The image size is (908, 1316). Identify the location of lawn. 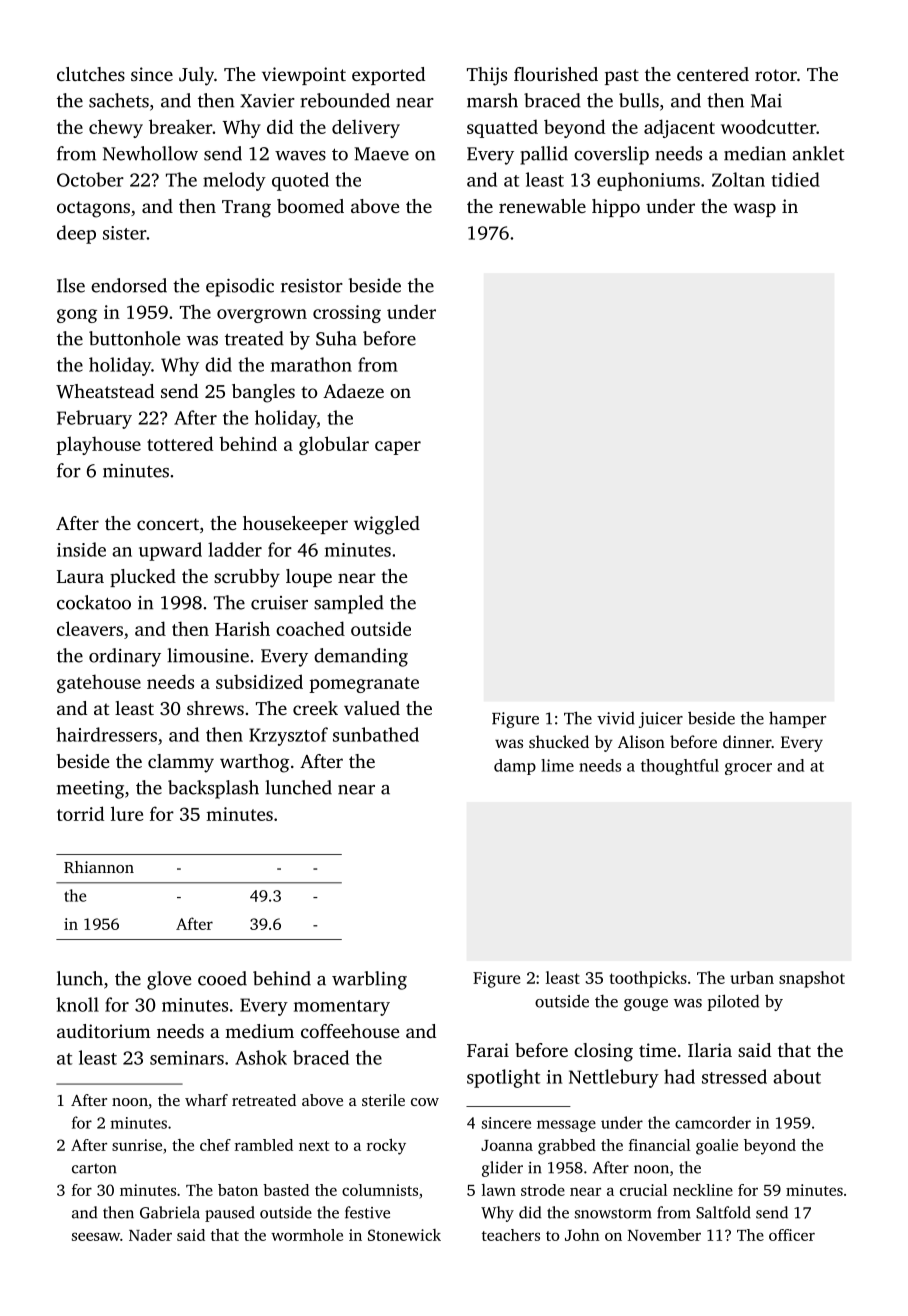
(499, 1190).
